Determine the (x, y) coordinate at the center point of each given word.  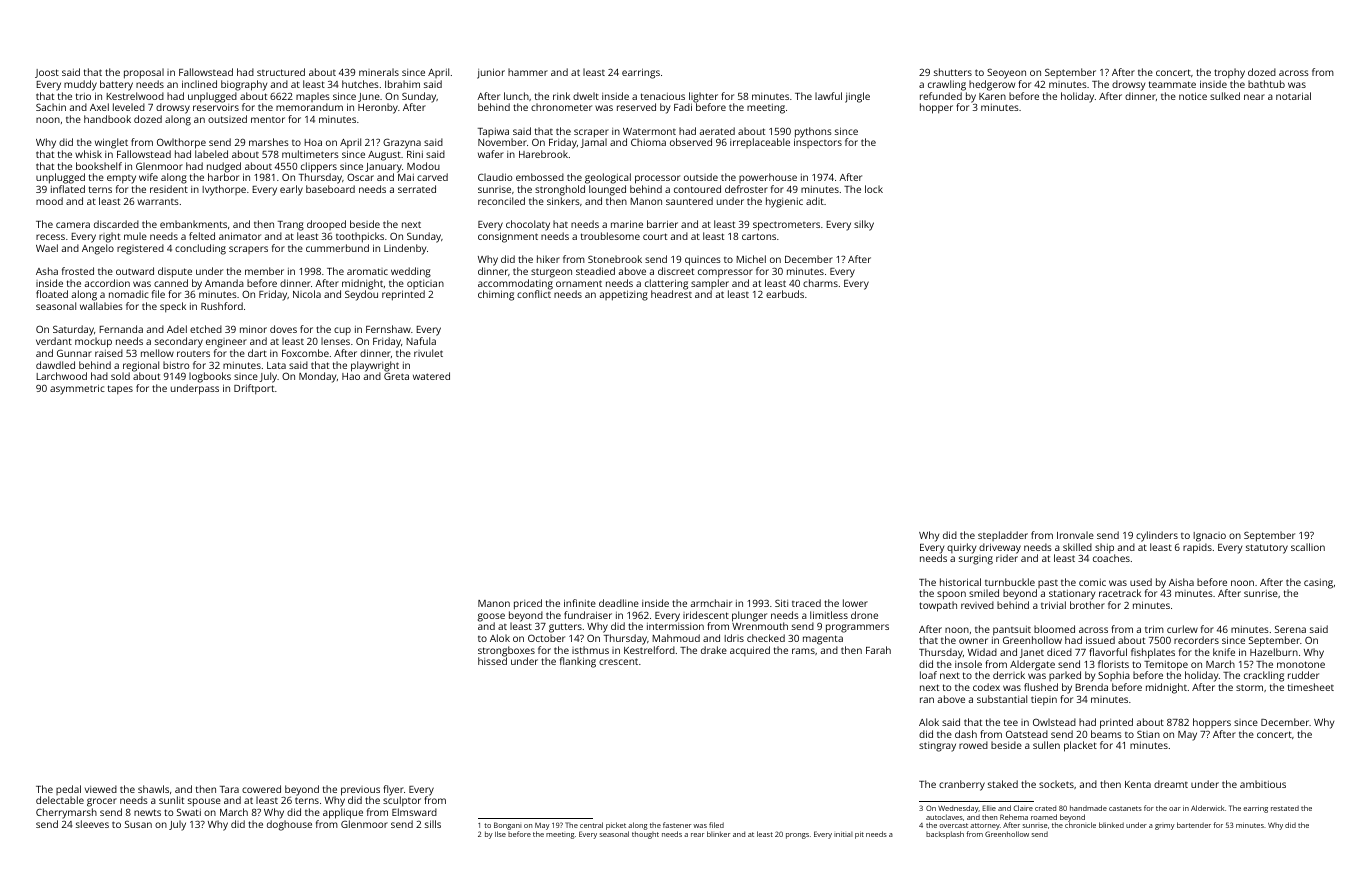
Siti (781, 603)
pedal (68, 790)
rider (1007, 558)
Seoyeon (1006, 74)
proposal (144, 73)
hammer (528, 72)
